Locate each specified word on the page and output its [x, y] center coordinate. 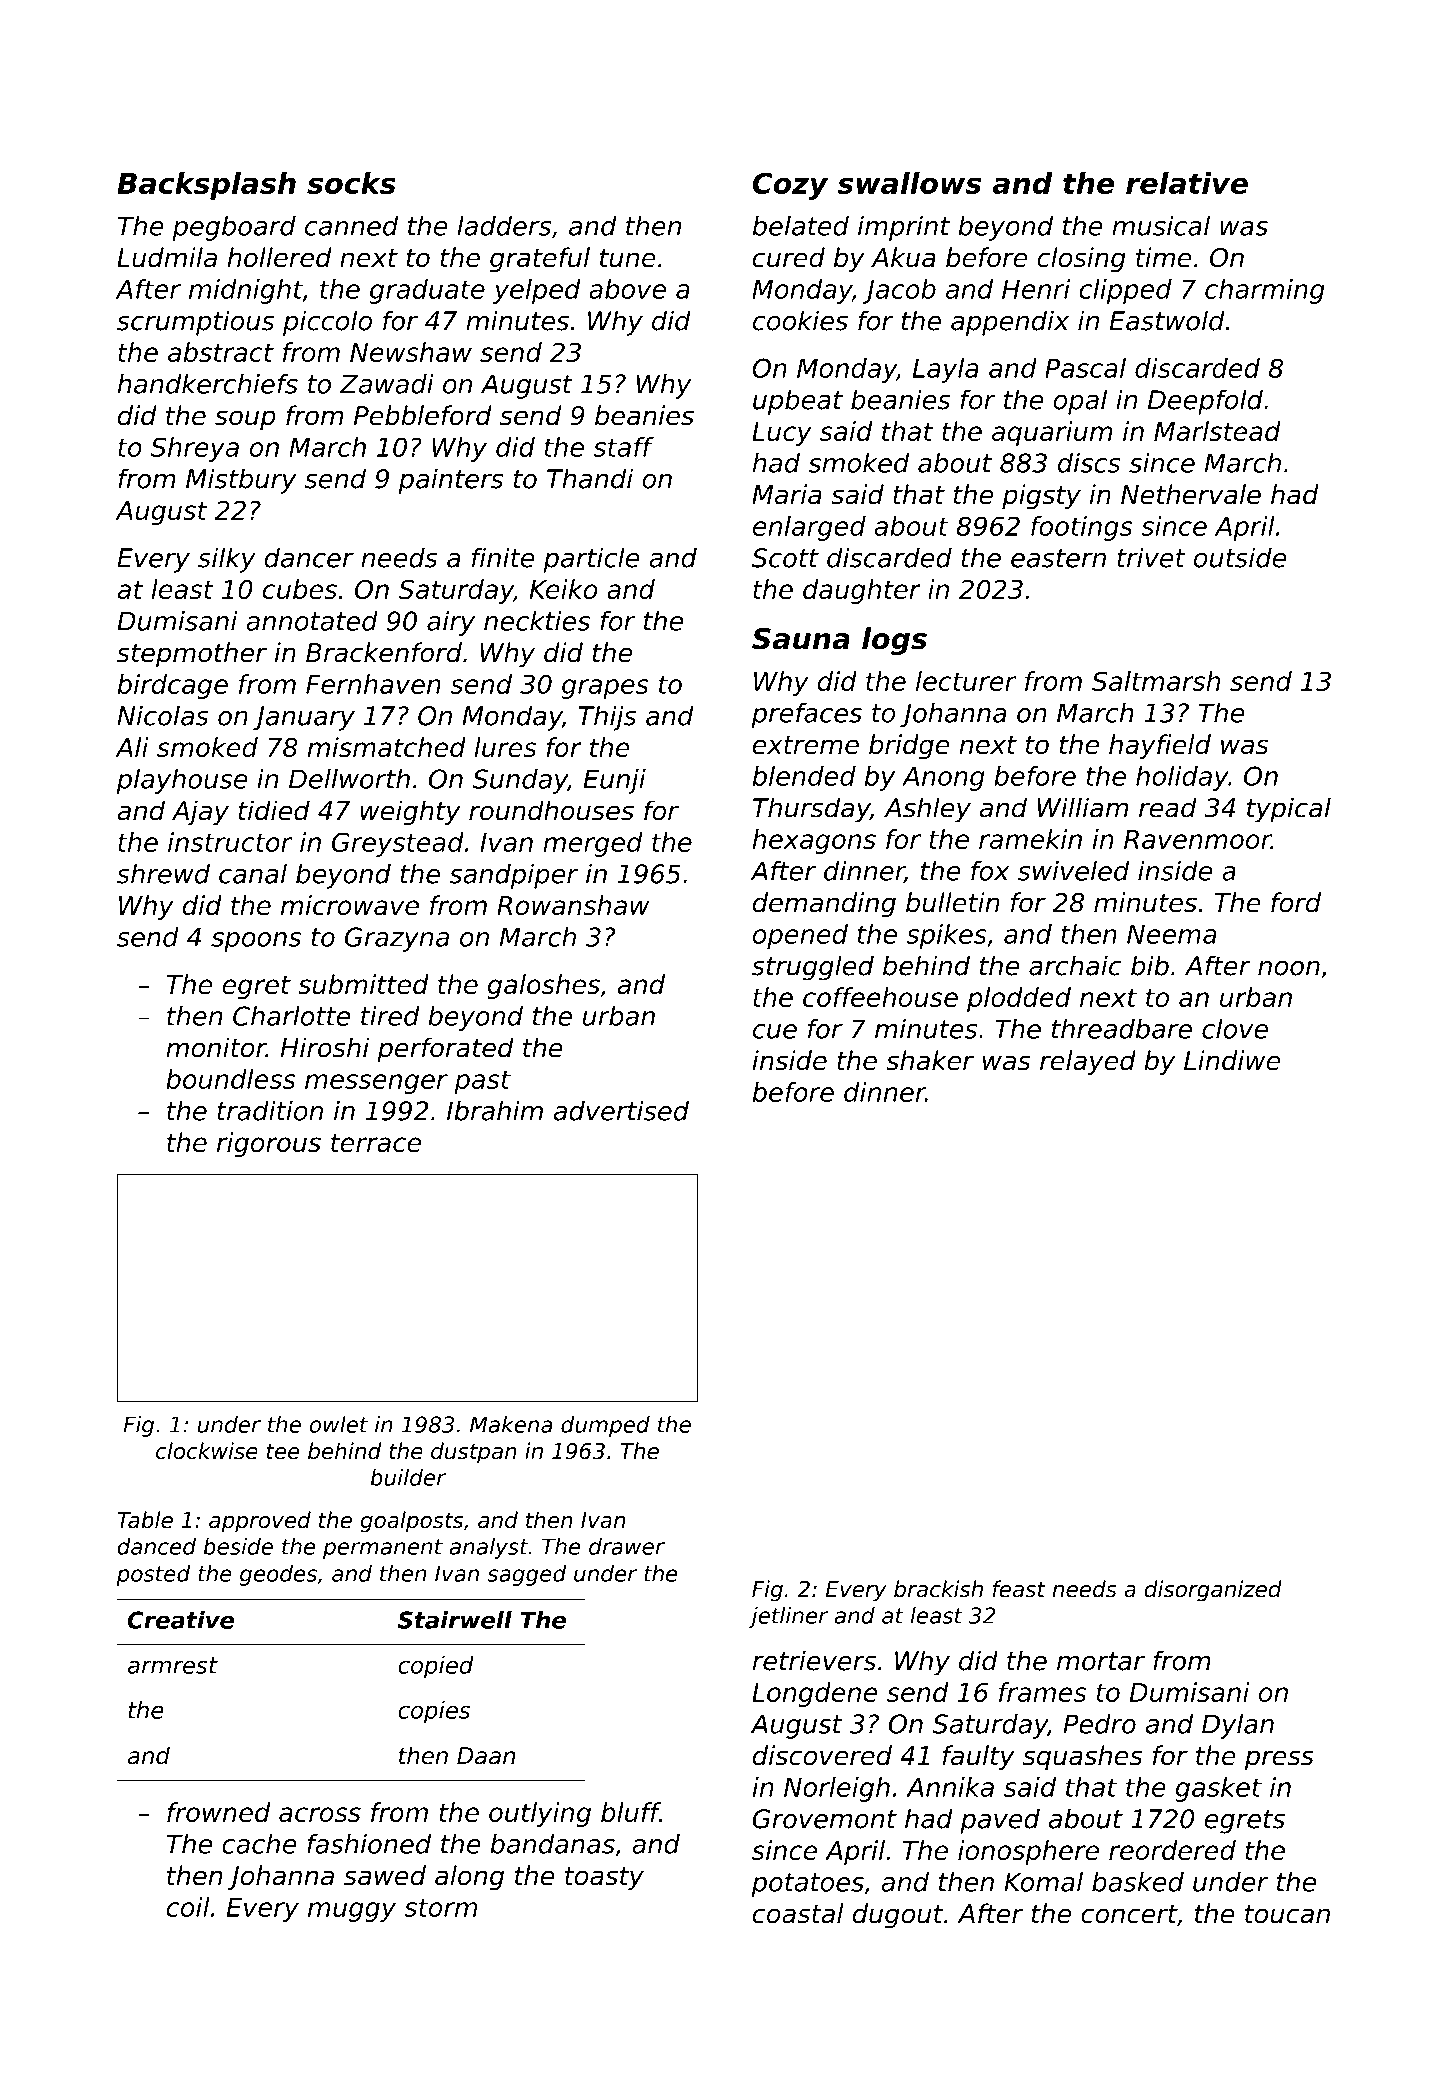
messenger [376, 1084]
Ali [132, 747]
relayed [1088, 1063]
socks [351, 183]
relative [1187, 183]
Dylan [1238, 1726]
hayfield [1160, 747]
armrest [173, 1665]
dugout [898, 1916]
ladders [504, 226]
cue [775, 1031]
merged [593, 844]
